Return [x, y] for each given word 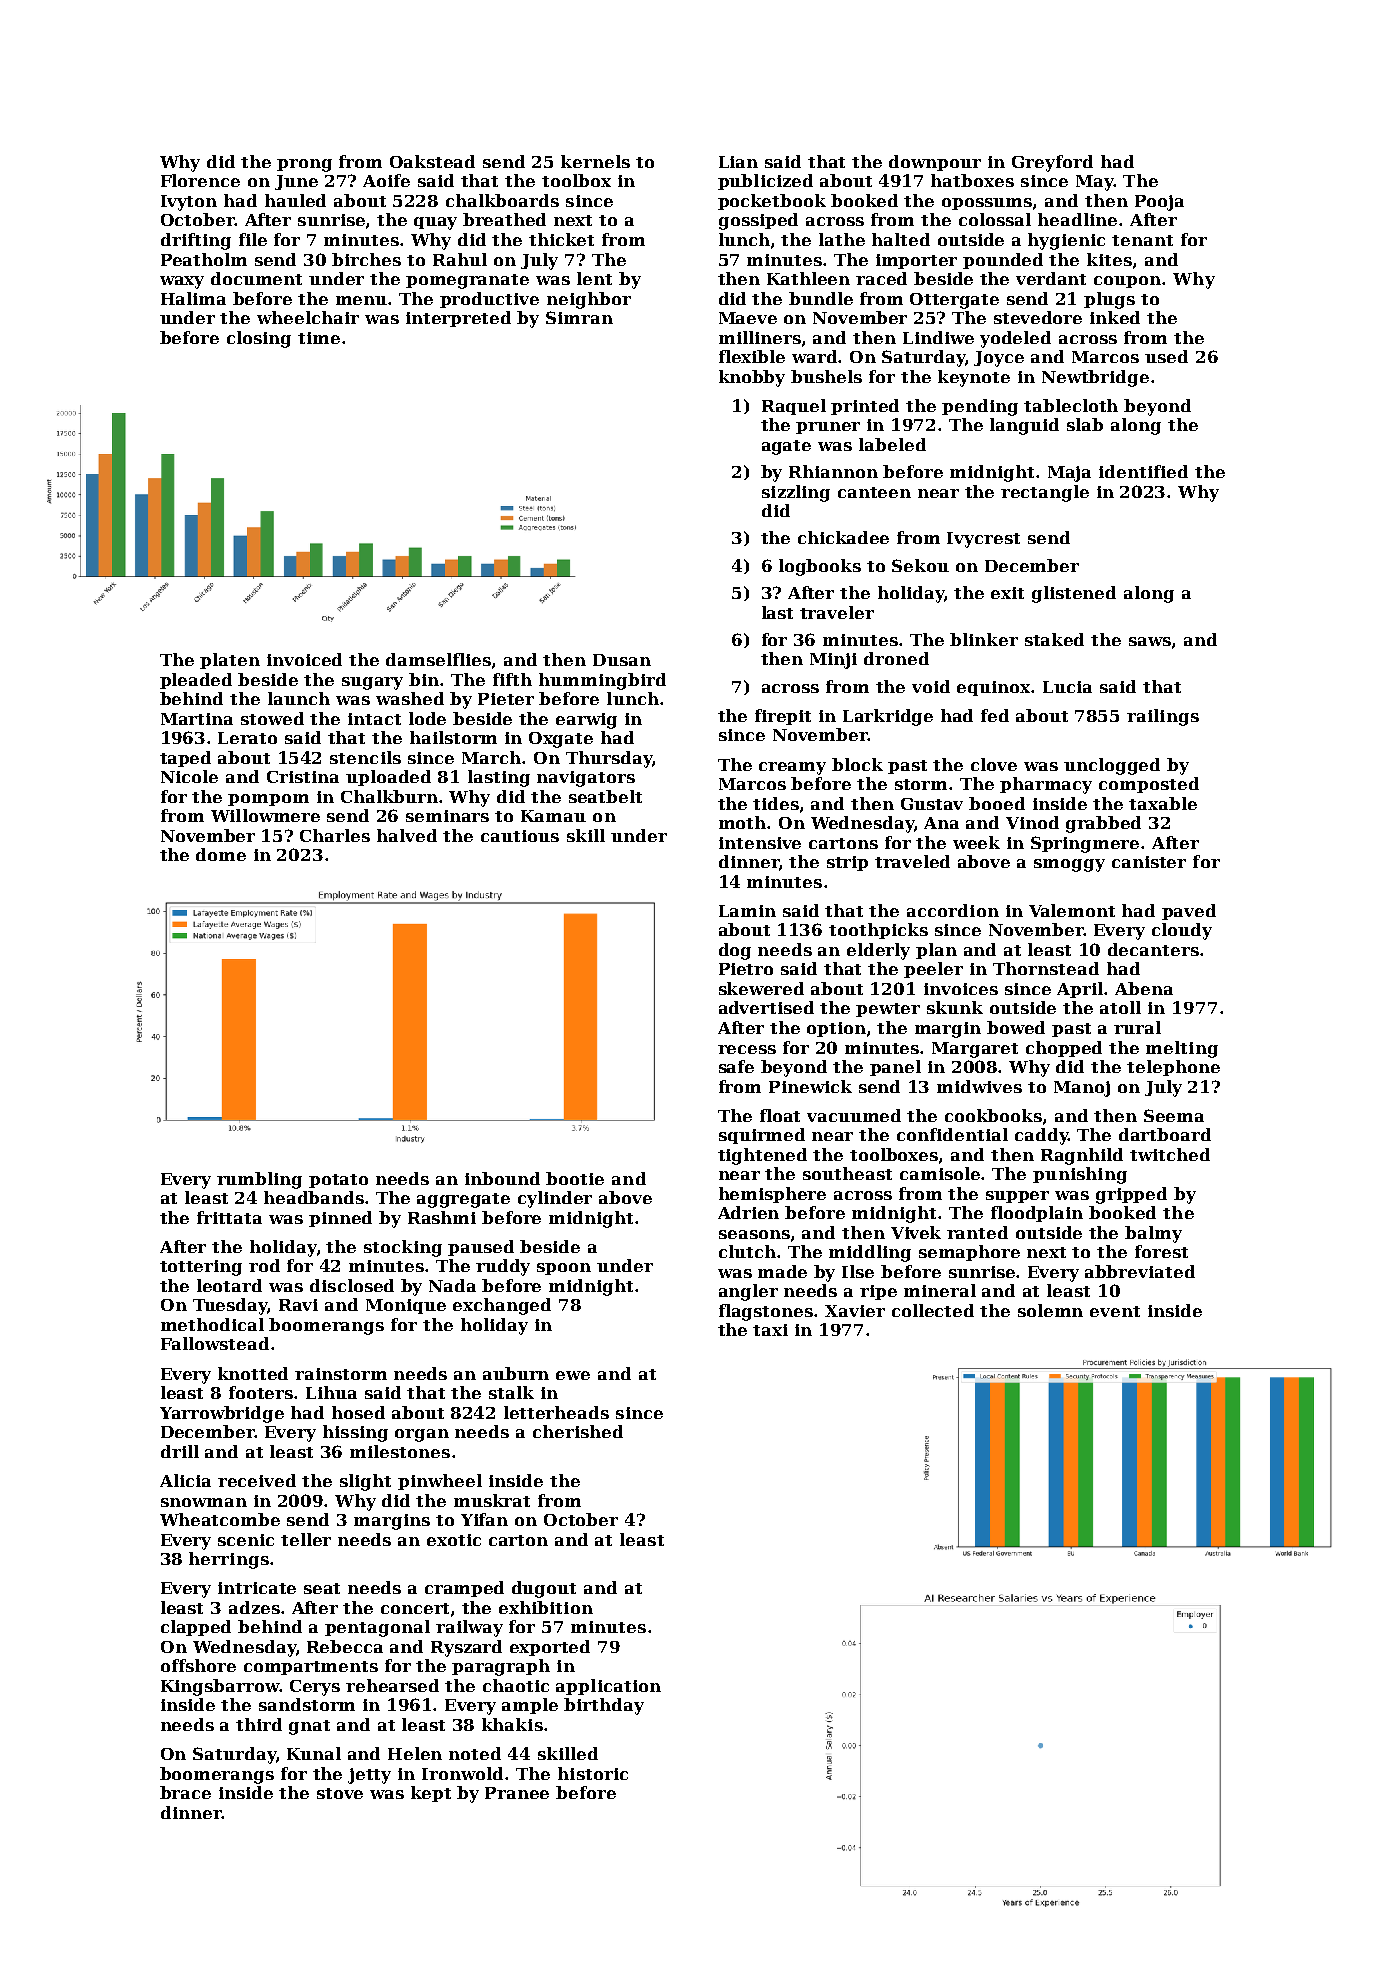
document [256, 278]
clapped [196, 1628]
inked [1115, 317]
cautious [520, 836]
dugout [544, 1589]
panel [895, 1068]
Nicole [189, 776]
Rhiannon [833, 471]
